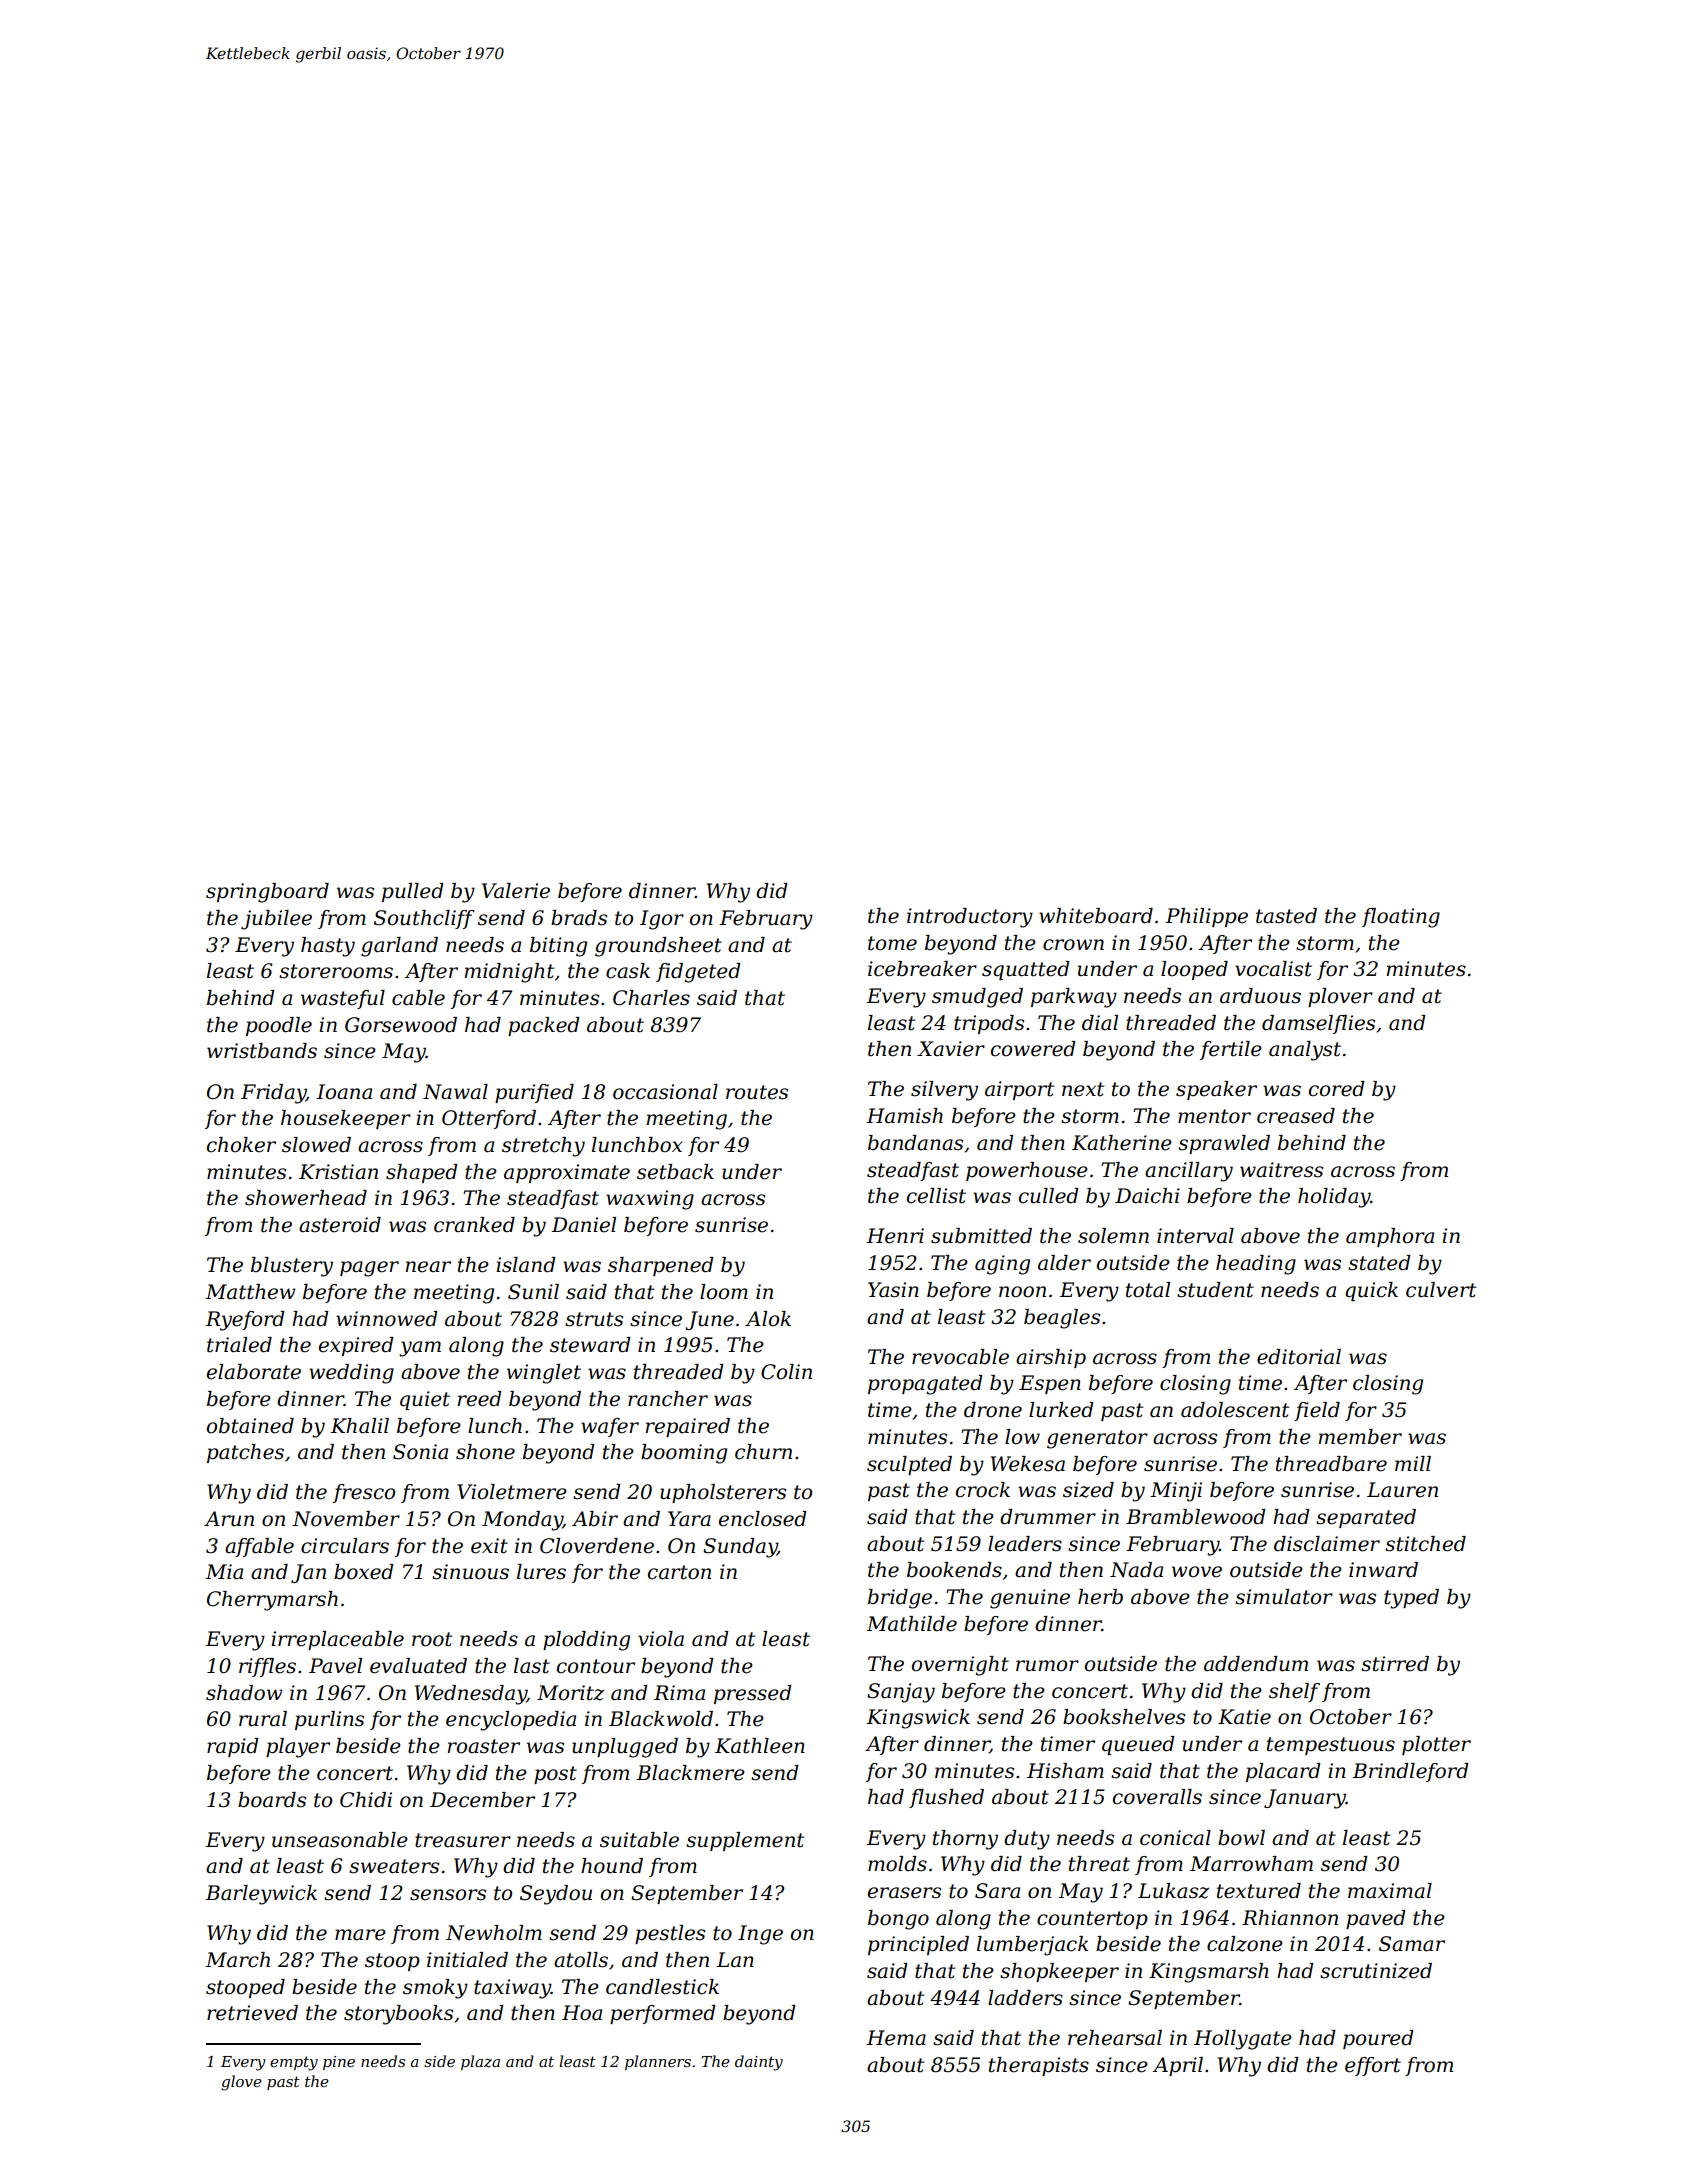 The image size is (1683, 2178). What do you see at coordinates (292, 1267) in the document?
I see `blustery` at bounding box center [292, 1267].
